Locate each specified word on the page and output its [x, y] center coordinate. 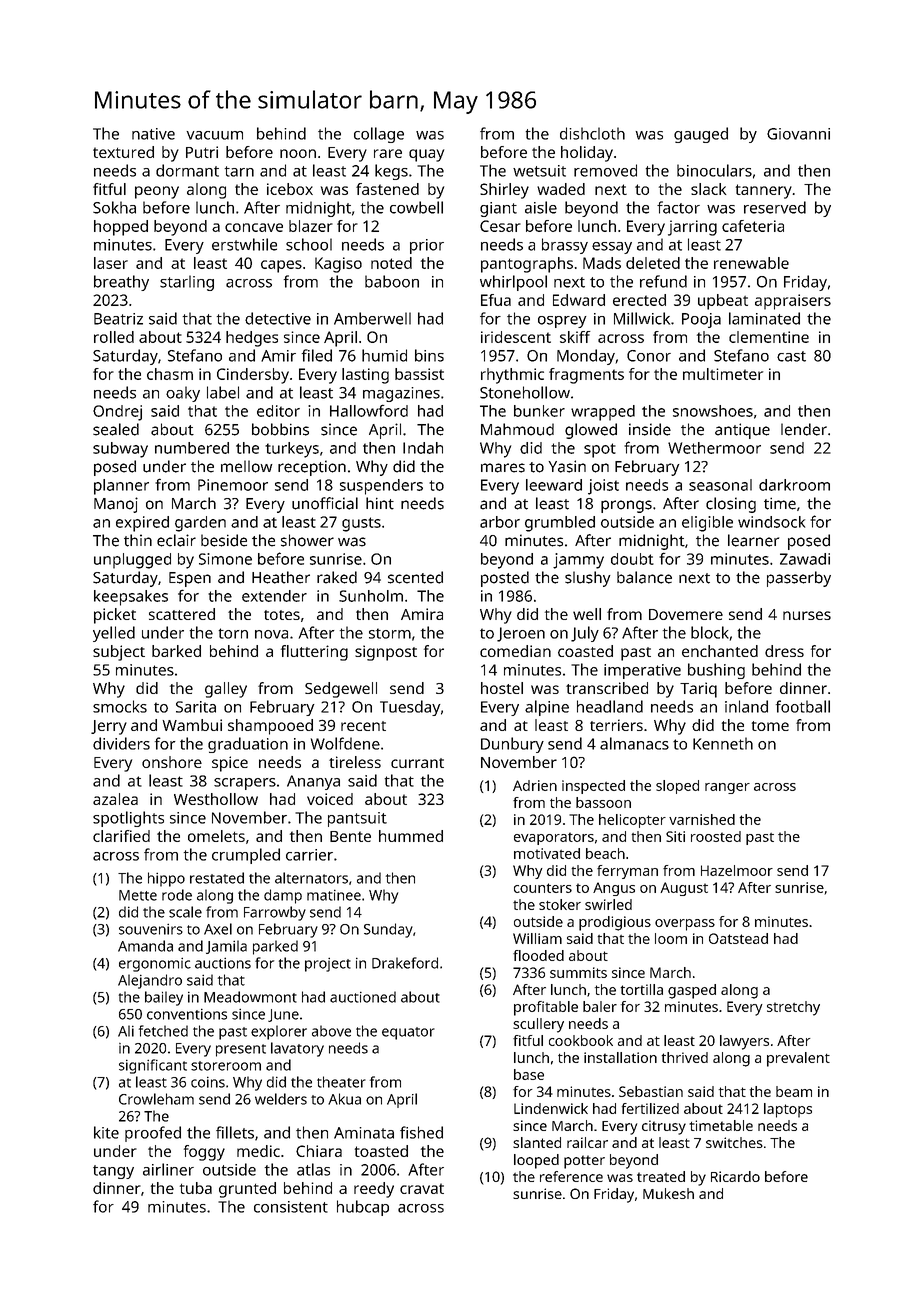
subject [119, 653]
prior [427, 246]
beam [794, 1091]
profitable [546, 1008]
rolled [114, 337]
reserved [775, 207]
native [153, 134]
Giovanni [798, 134]
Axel [218, 929]
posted [505, 579]
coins [208, 1082]
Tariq [698, 690]
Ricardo [735, 1176]
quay [426, 155]
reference [571, 1176]
